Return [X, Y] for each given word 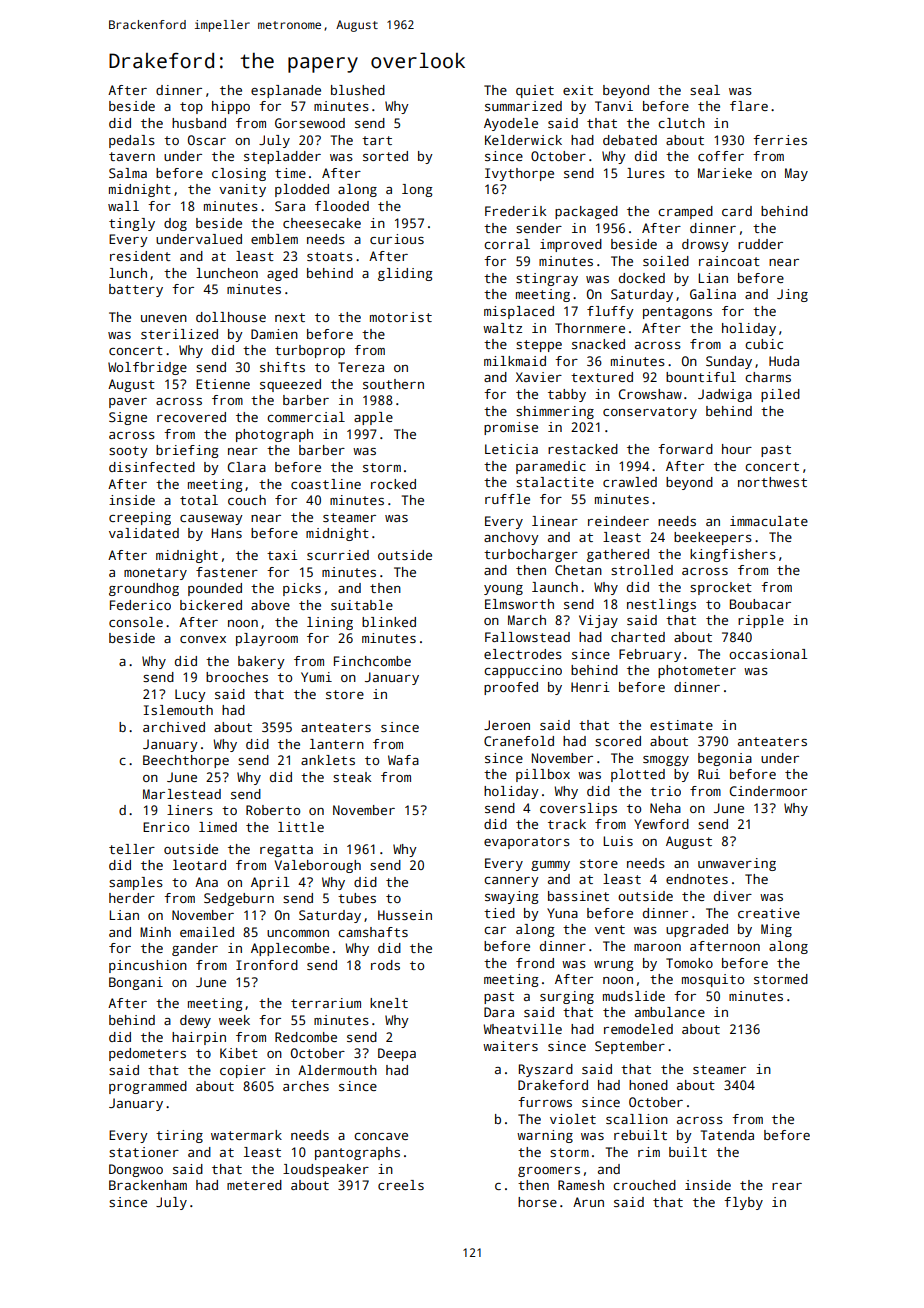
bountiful [701, 377]
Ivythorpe [519, 174]
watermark [246, 1135]
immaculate [769, 521]
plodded [302, 190]
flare [749, 106]
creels [401, 1185]
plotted [638, 775]
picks [302, 589]
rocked [393, 484]
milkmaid [515, 361]
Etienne [223, 384]
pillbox [543, 775]
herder [132, 898]
